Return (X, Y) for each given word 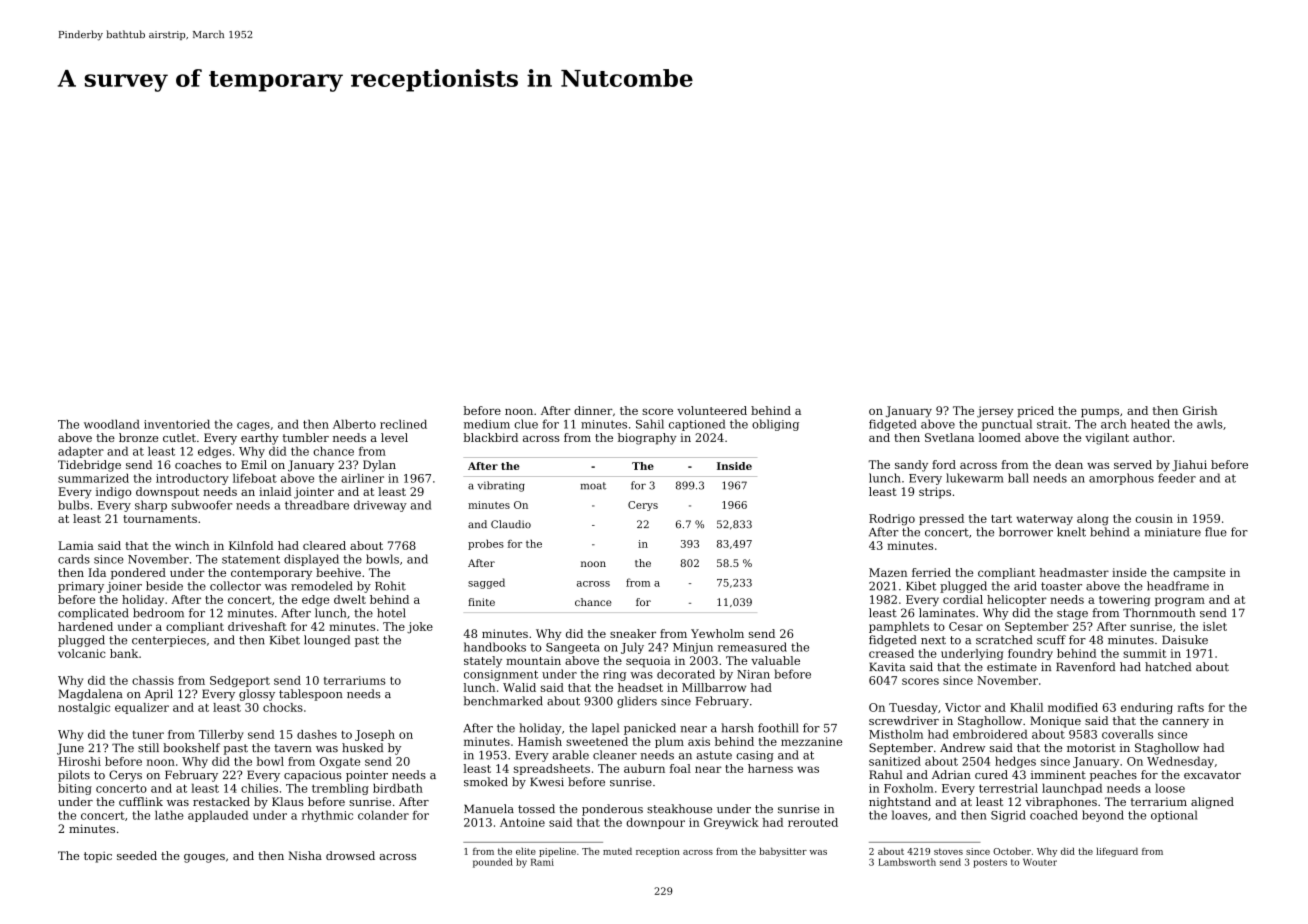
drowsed (350, 855)
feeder (1177, 478)
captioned (697, 425)
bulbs (73, 505)
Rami (542, 862)
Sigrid (1008, 816)
